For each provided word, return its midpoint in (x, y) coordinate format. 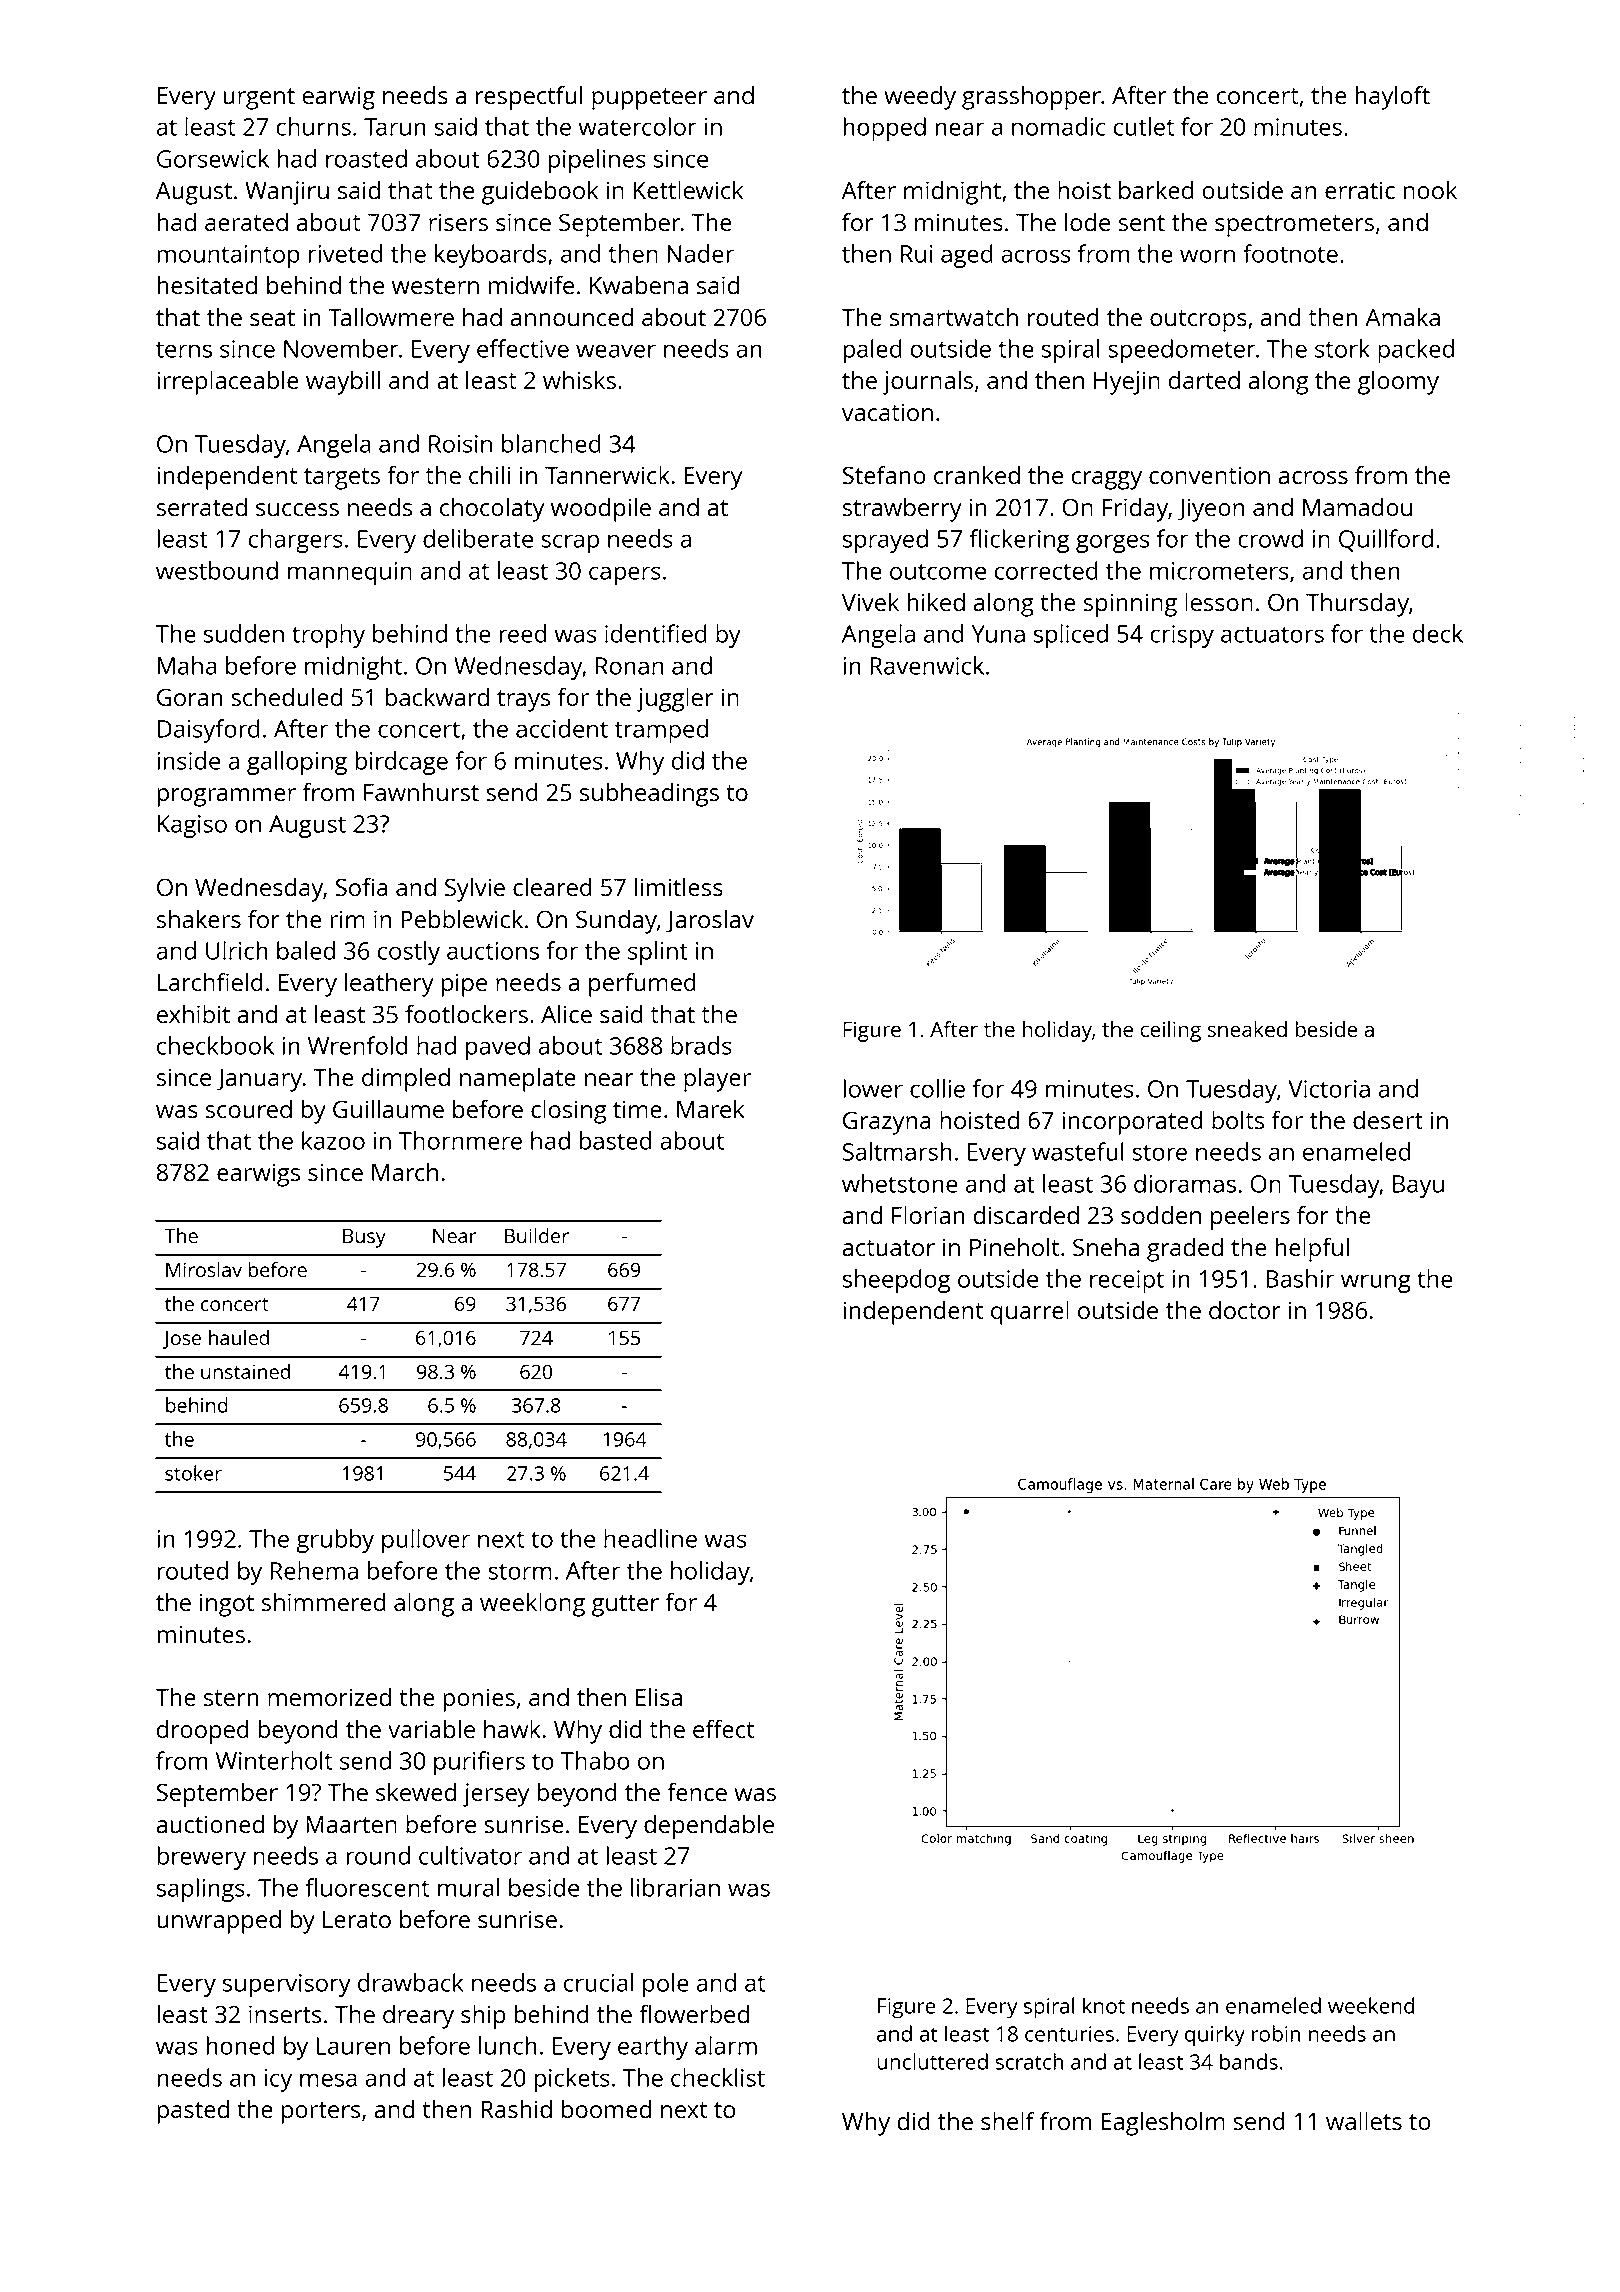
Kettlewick (688, 189)
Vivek (870, 601)
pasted (193, 2111)
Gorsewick (213, 158)
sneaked (1247, 1029)
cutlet (1144, 126)
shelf (1008, 2120)
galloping (297, 763)
